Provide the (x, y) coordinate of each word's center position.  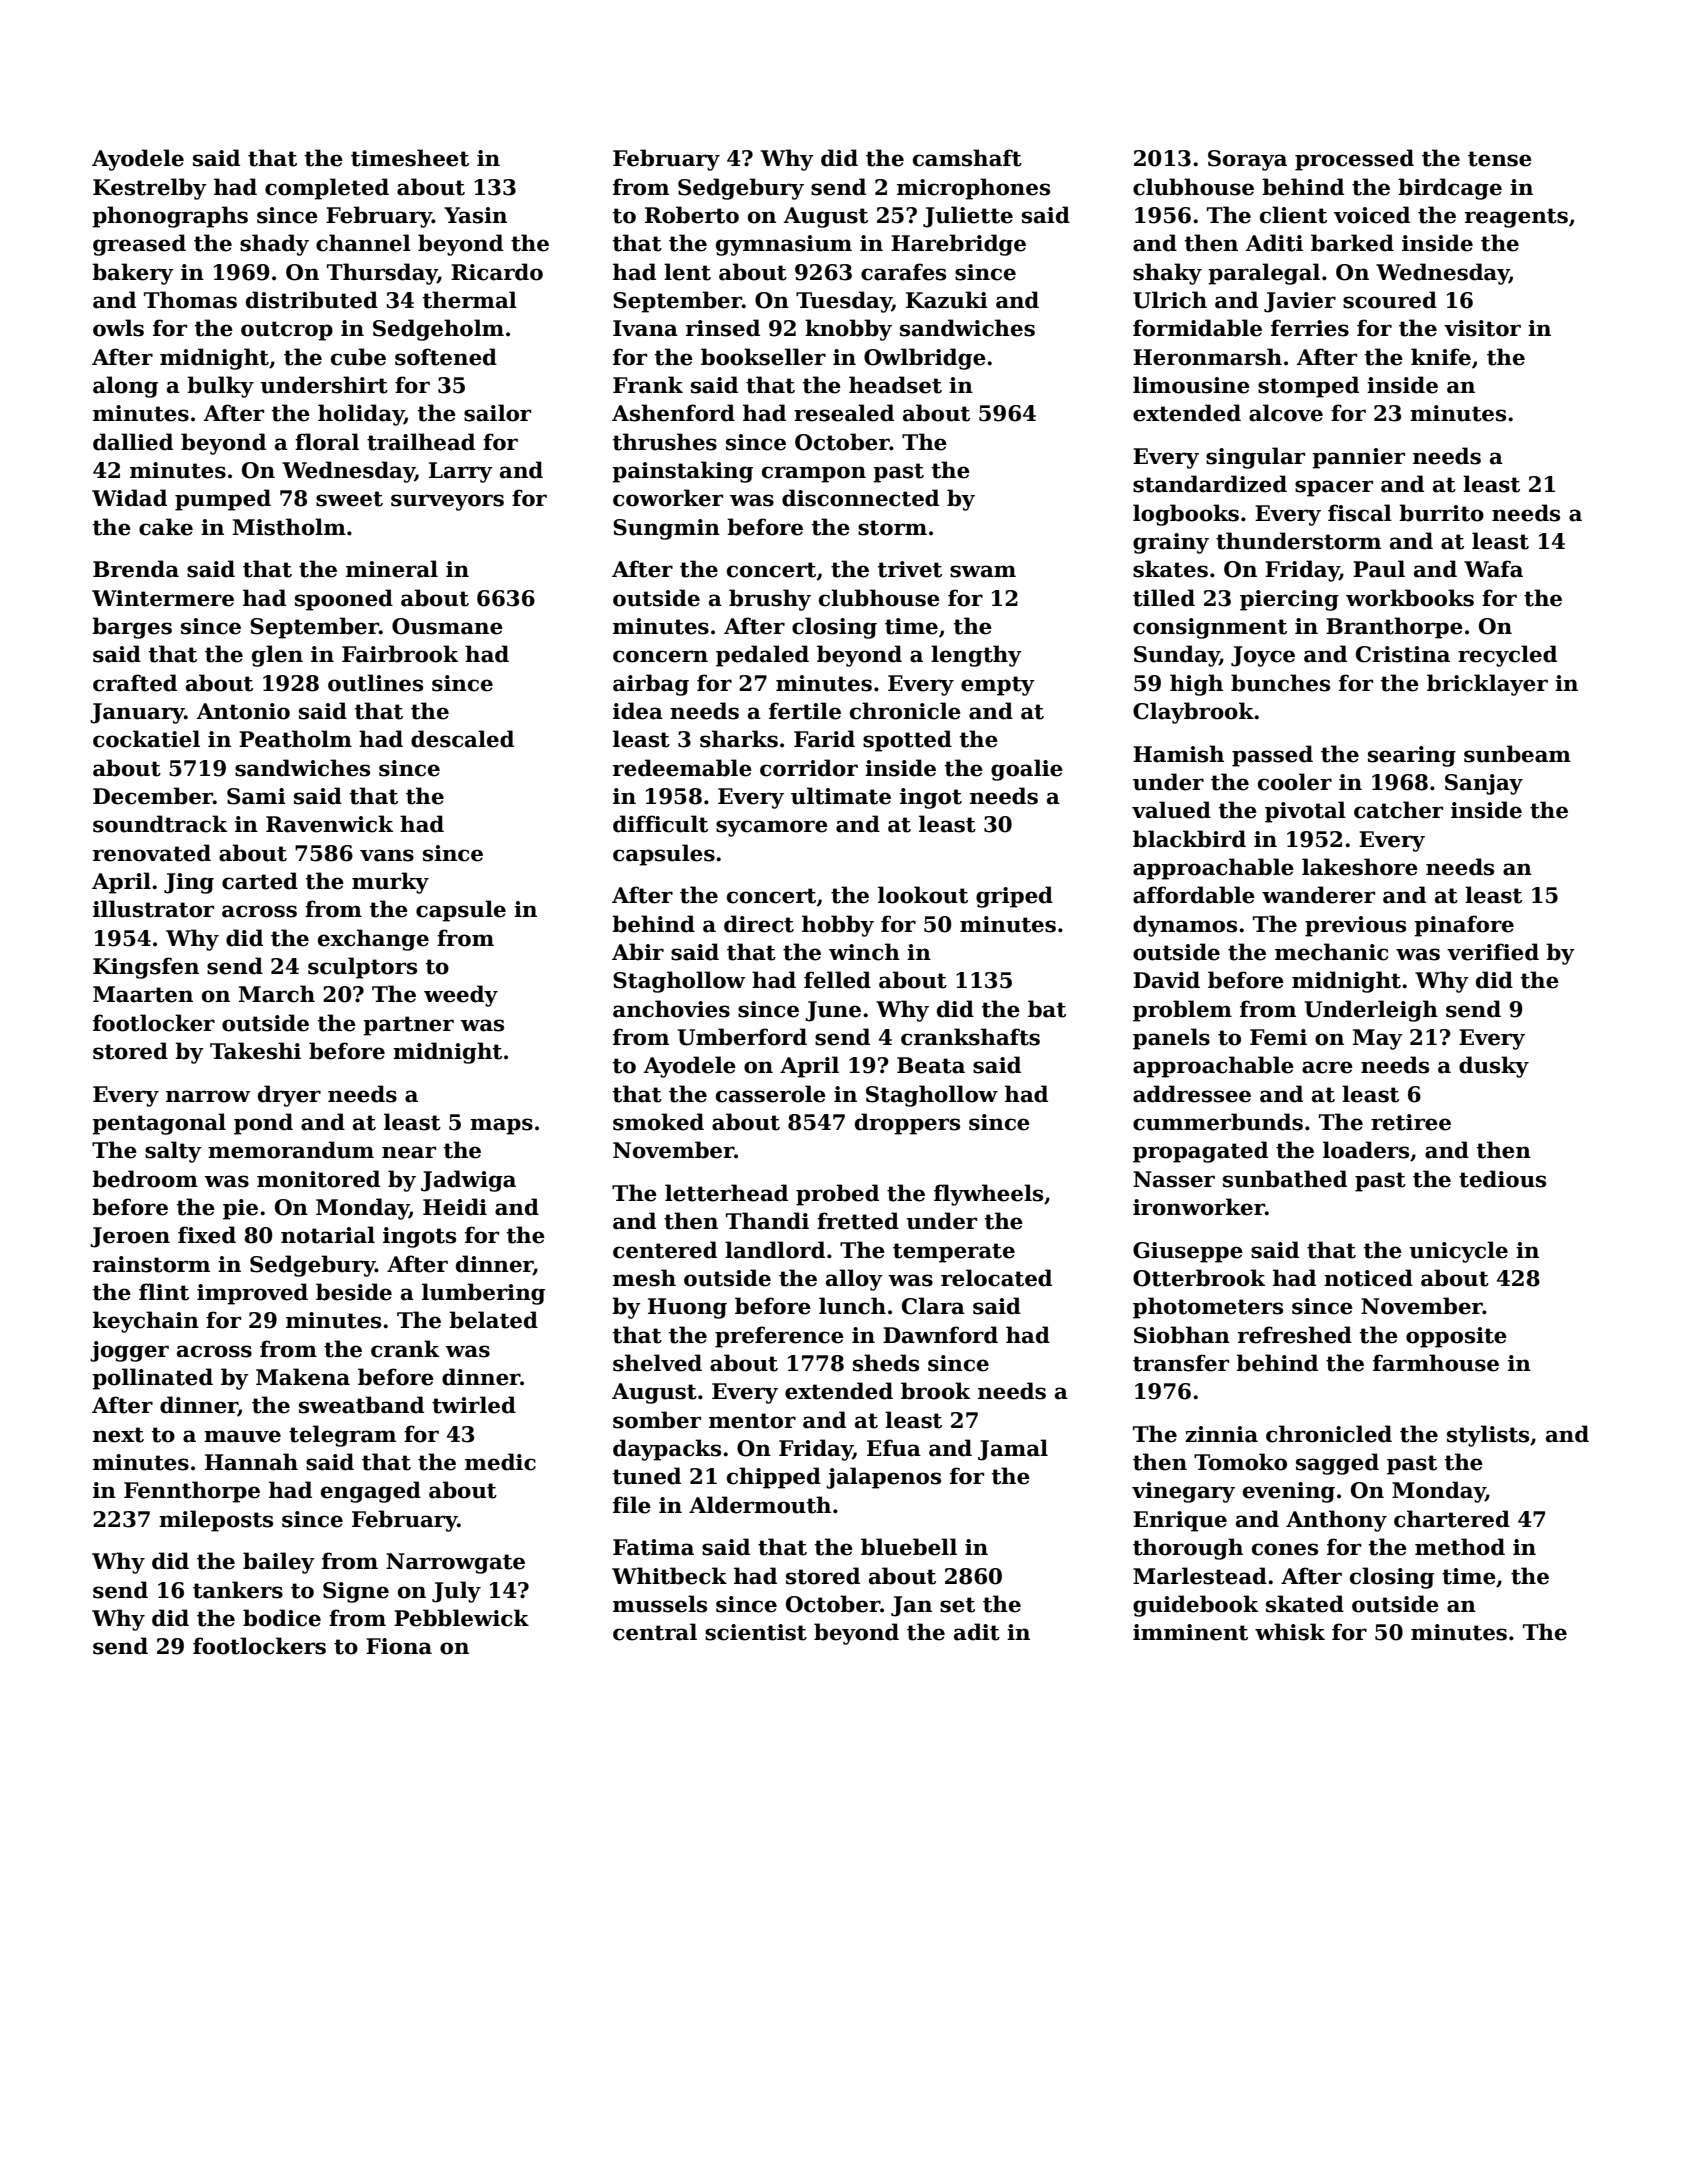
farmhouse (1436, 1363)
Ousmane (447, 626)
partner (408, 1026)
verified (1493, 952)
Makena (303, 1377)
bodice (282, 1618)
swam (983, 571)
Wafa (1493, 569)
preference (779, 1337)
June (833, 1011)
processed (1354, 160)
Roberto (692, 215)
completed (327, 189)
